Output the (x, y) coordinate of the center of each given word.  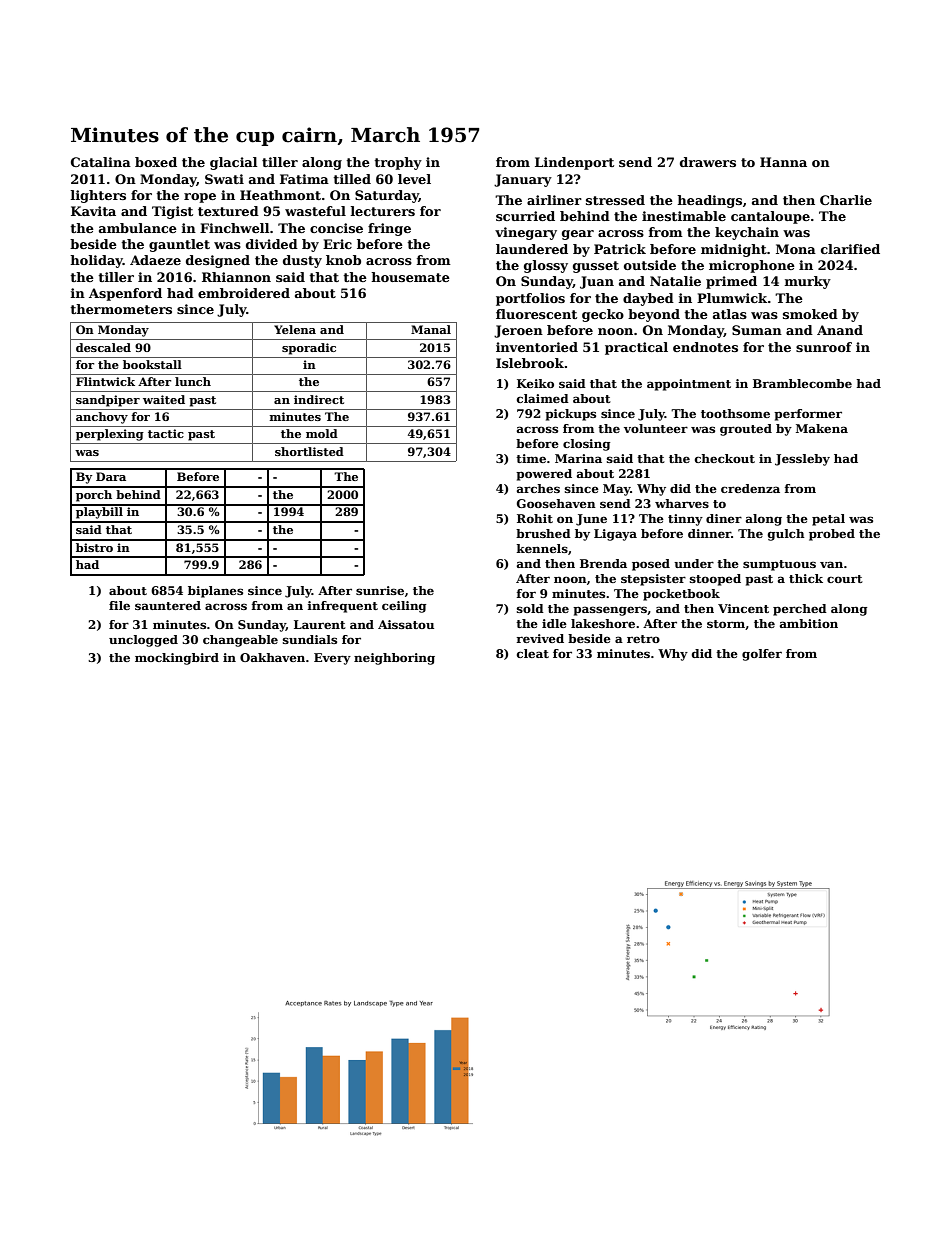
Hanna (783, 162)
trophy (398, 163)
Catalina (101, 162)
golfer (762, 655)
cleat (533, 653)
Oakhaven (272, 657)
